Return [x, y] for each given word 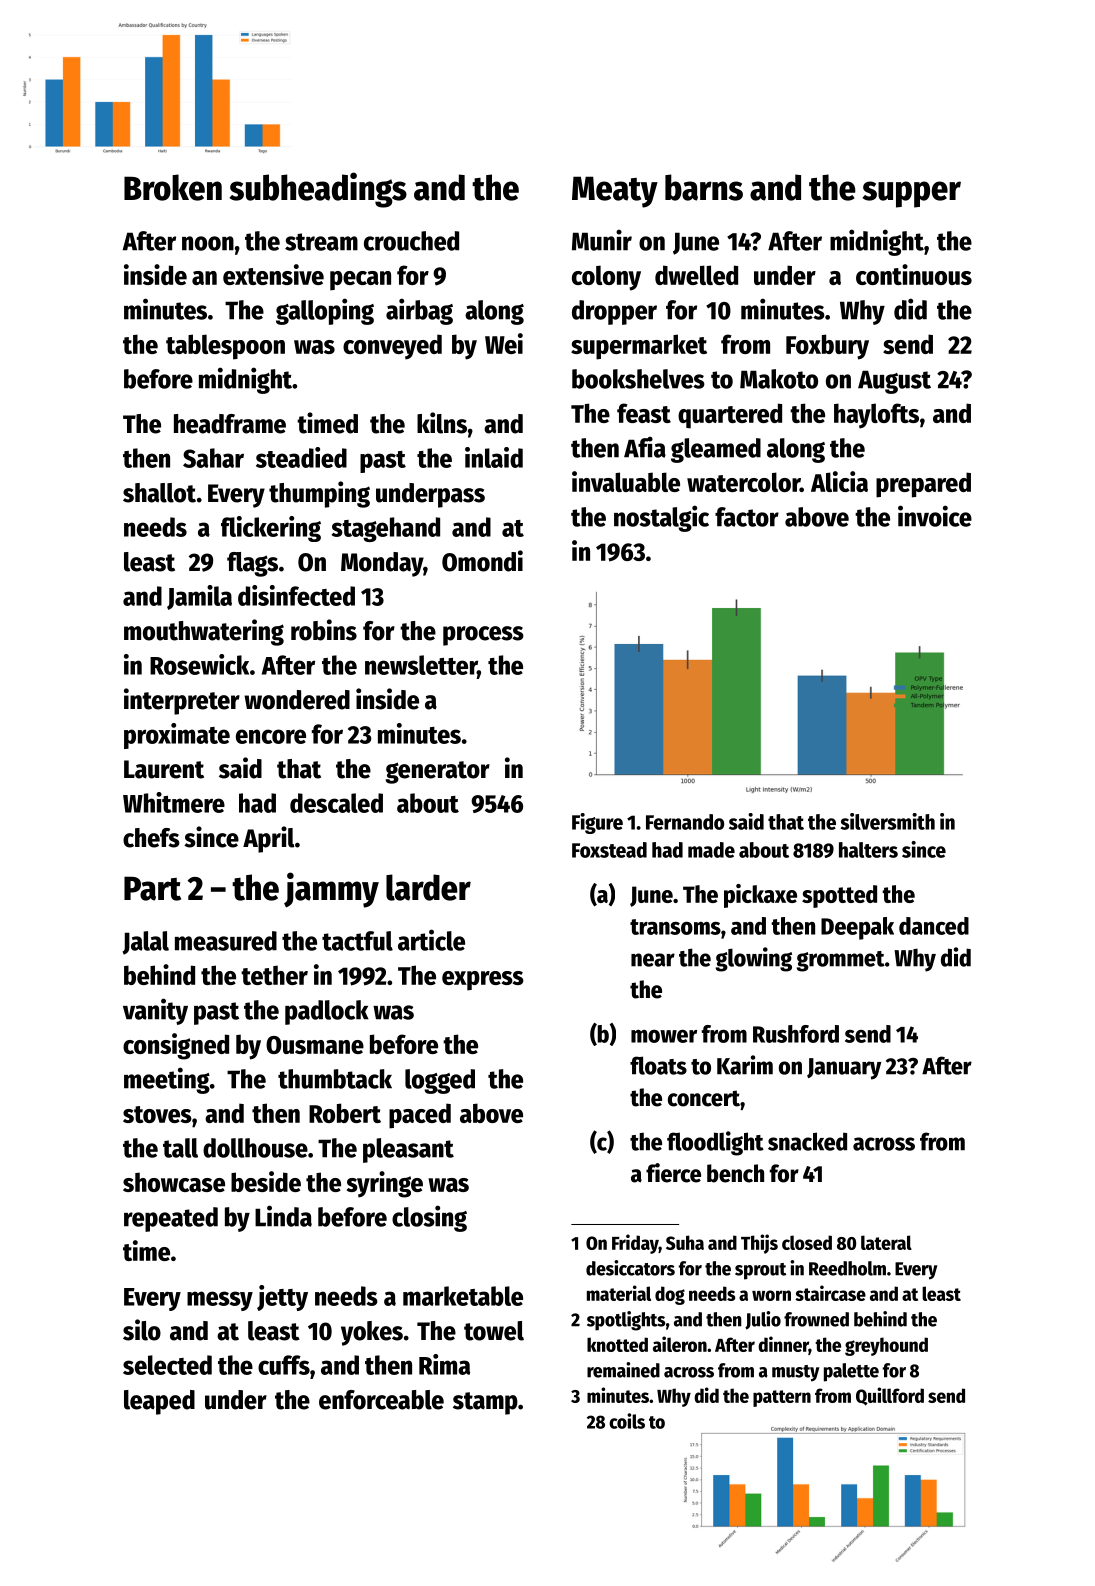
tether [274, 975]
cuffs [284, 1365]
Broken [173, 187]
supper [911, 194]
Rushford [796, 1034]
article [431, 940]
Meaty [615, 192]
